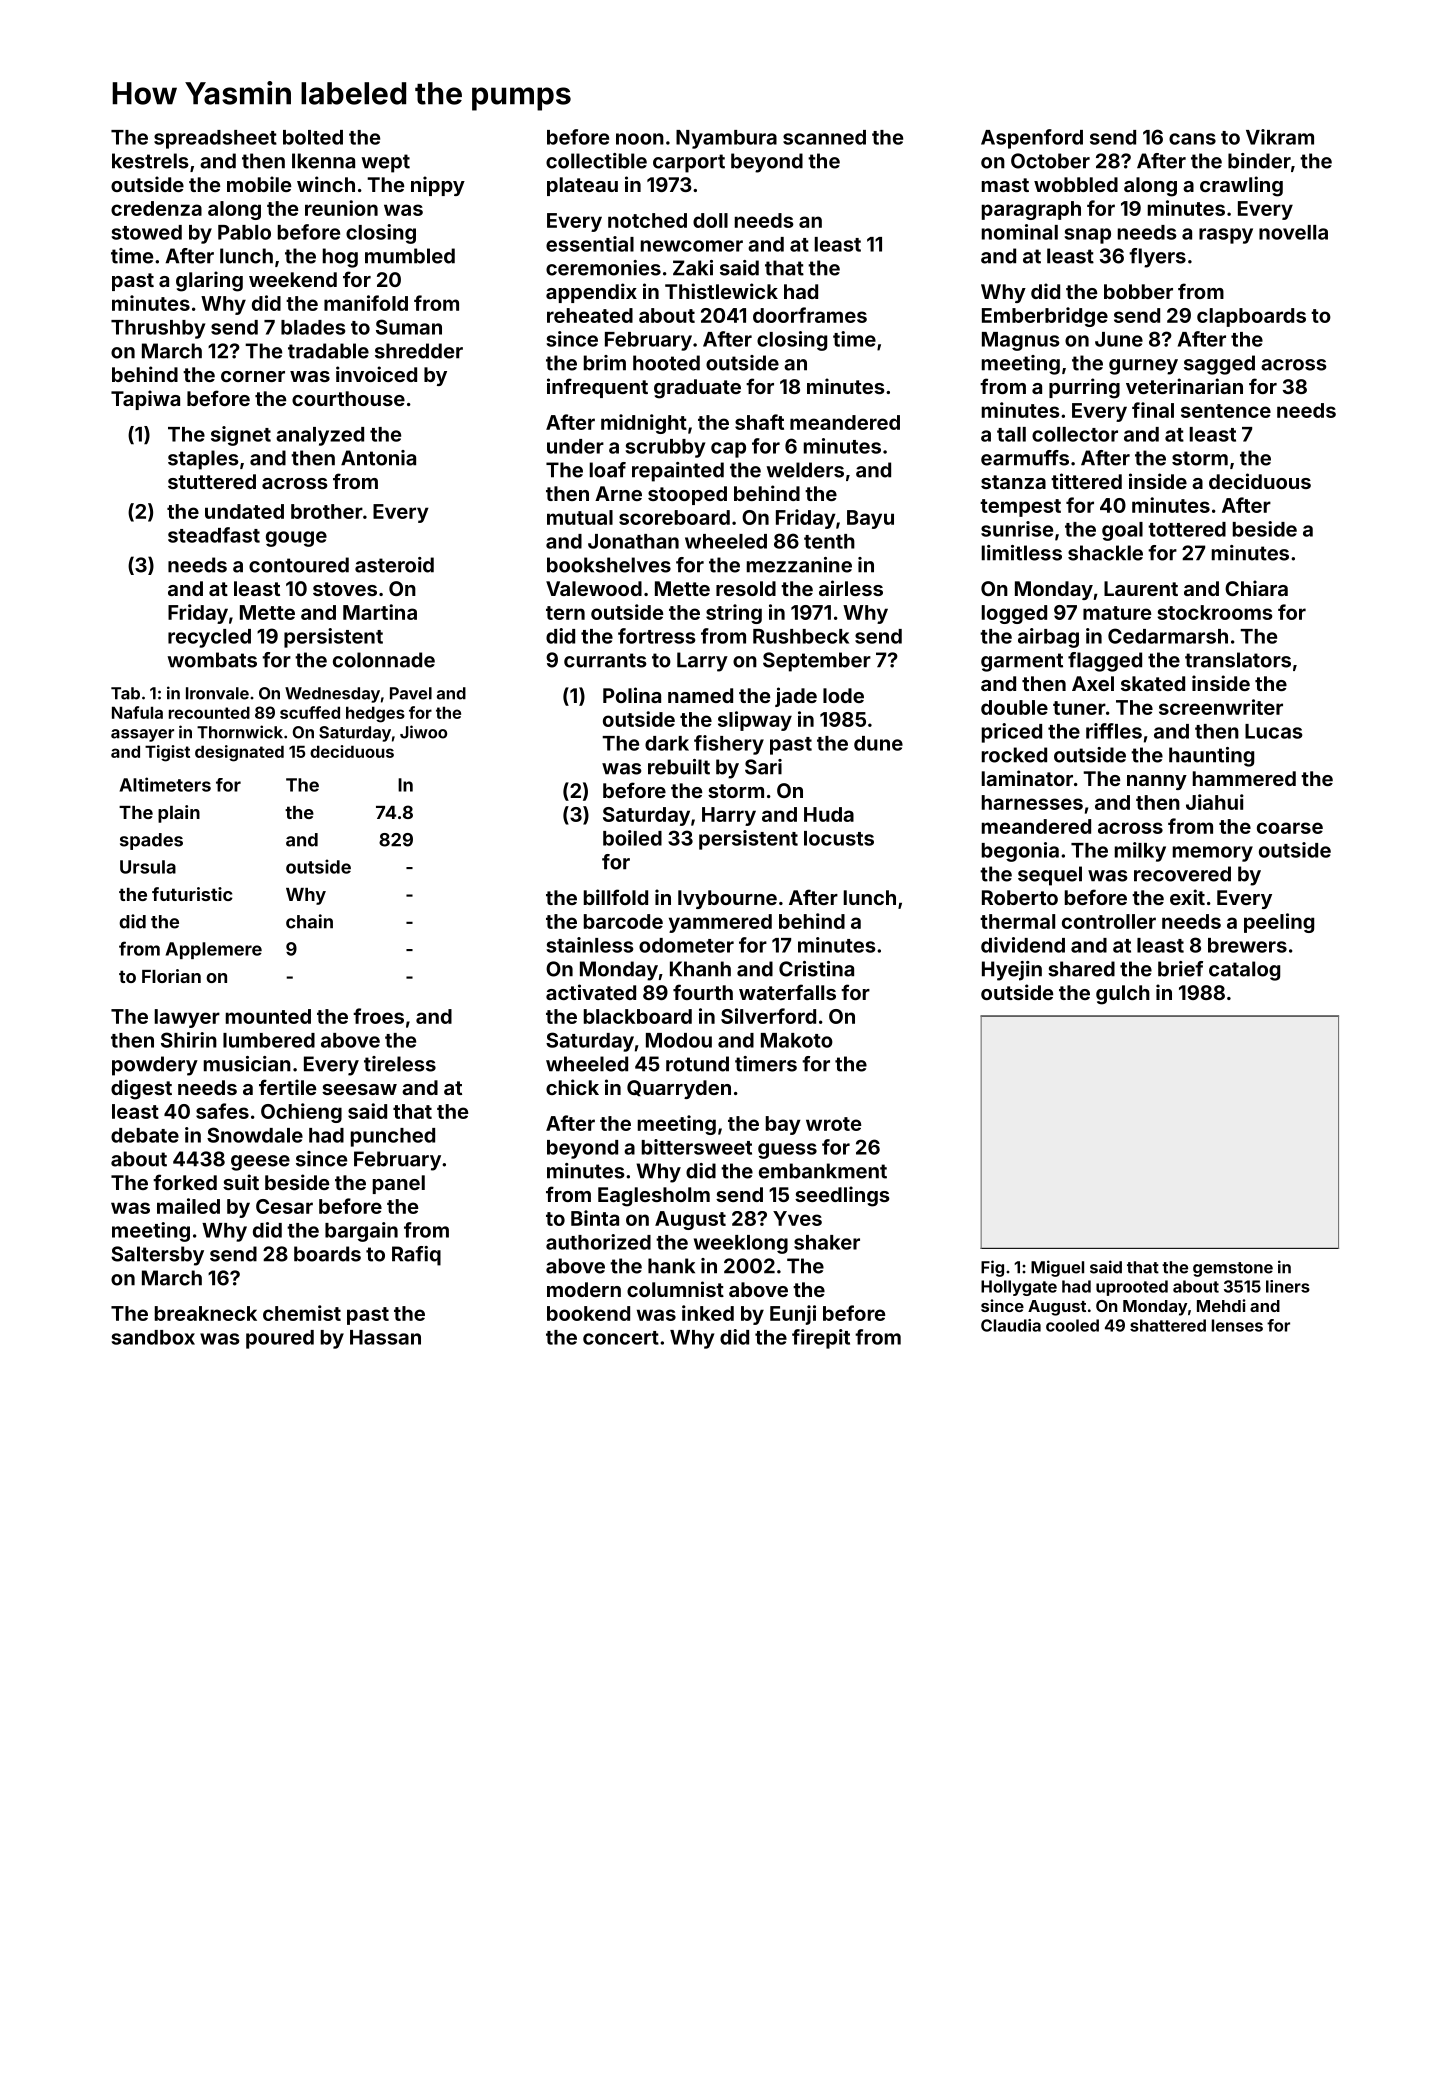  I want to click on shared, so click(1081, 969).
